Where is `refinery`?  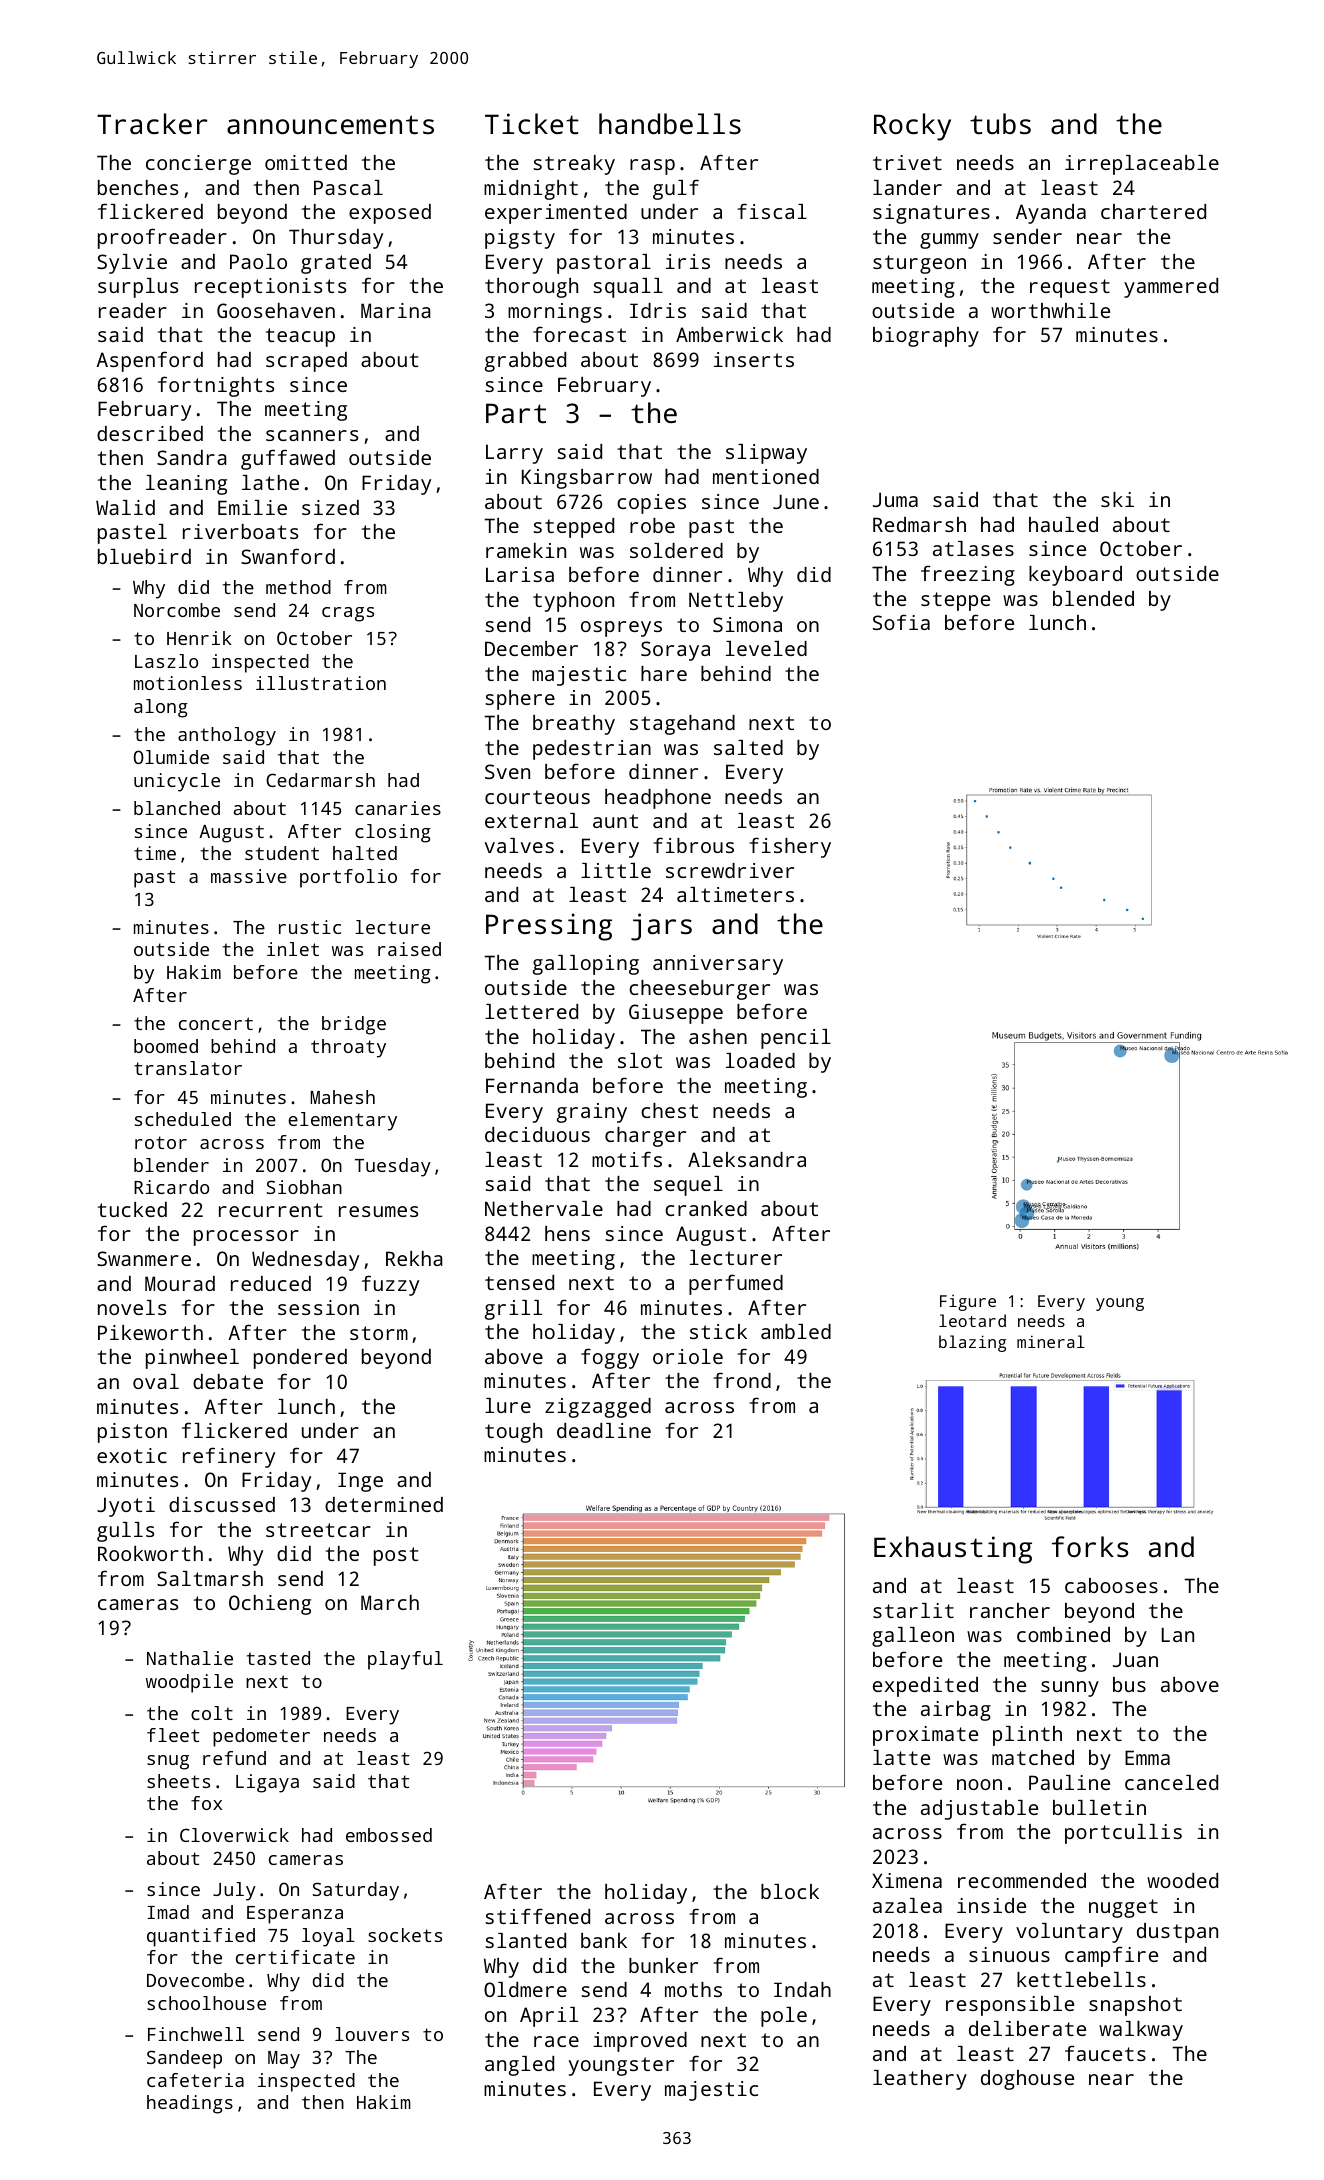 refinery is located at coordinates (229, 1457).
